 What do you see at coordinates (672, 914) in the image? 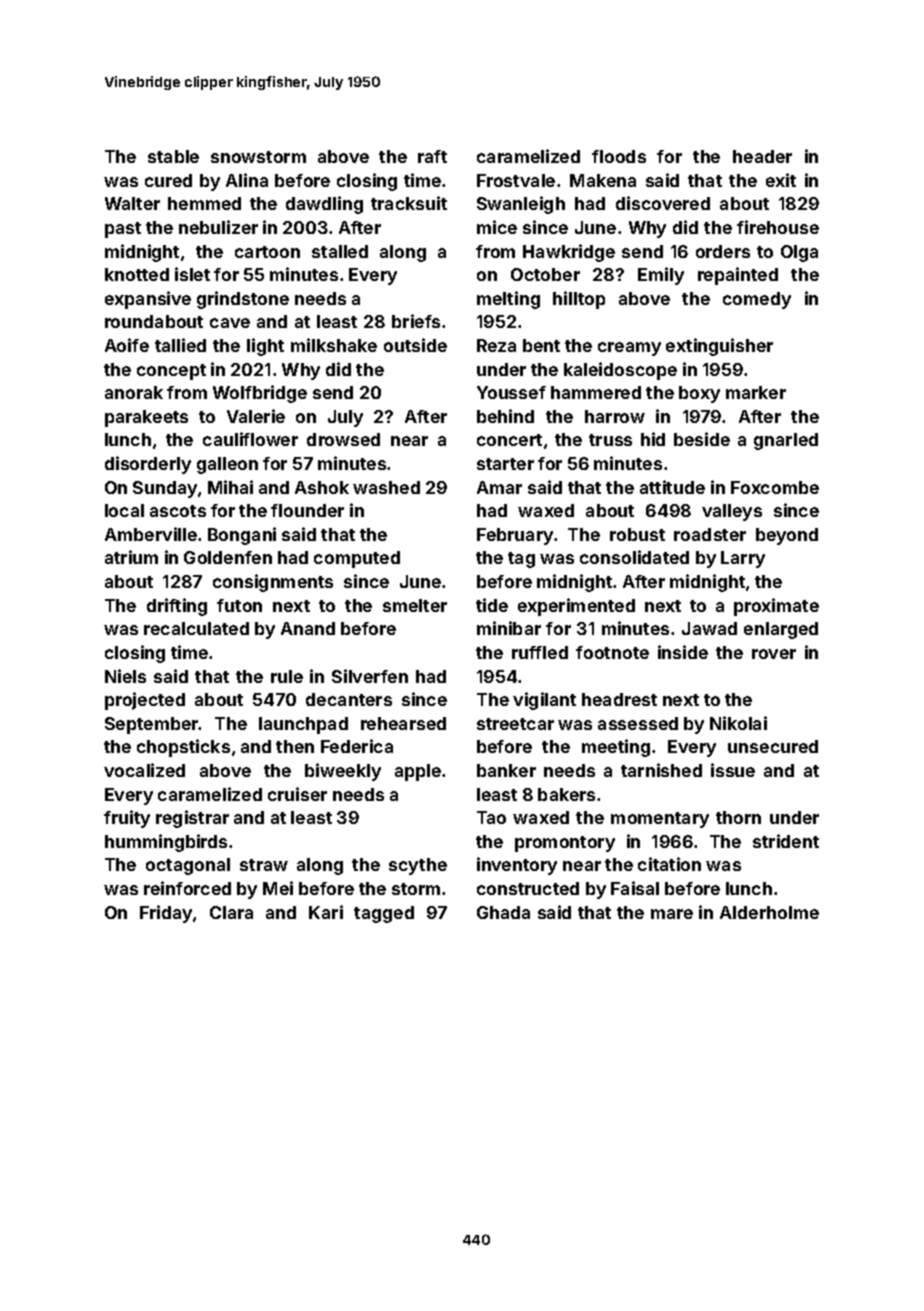
I see `mare` at bounding box center [672, 914].
